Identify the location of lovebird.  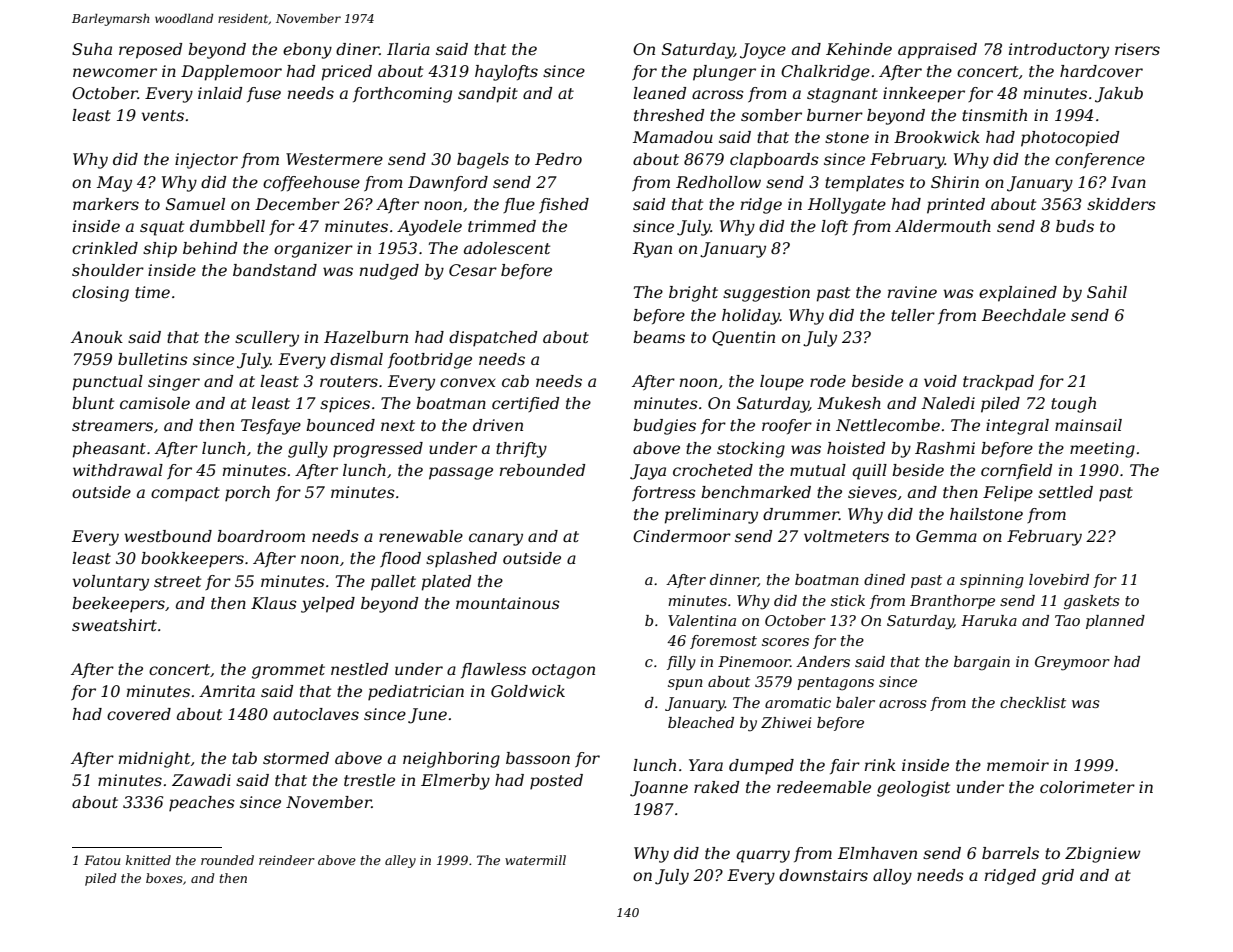
(1059, 579).
